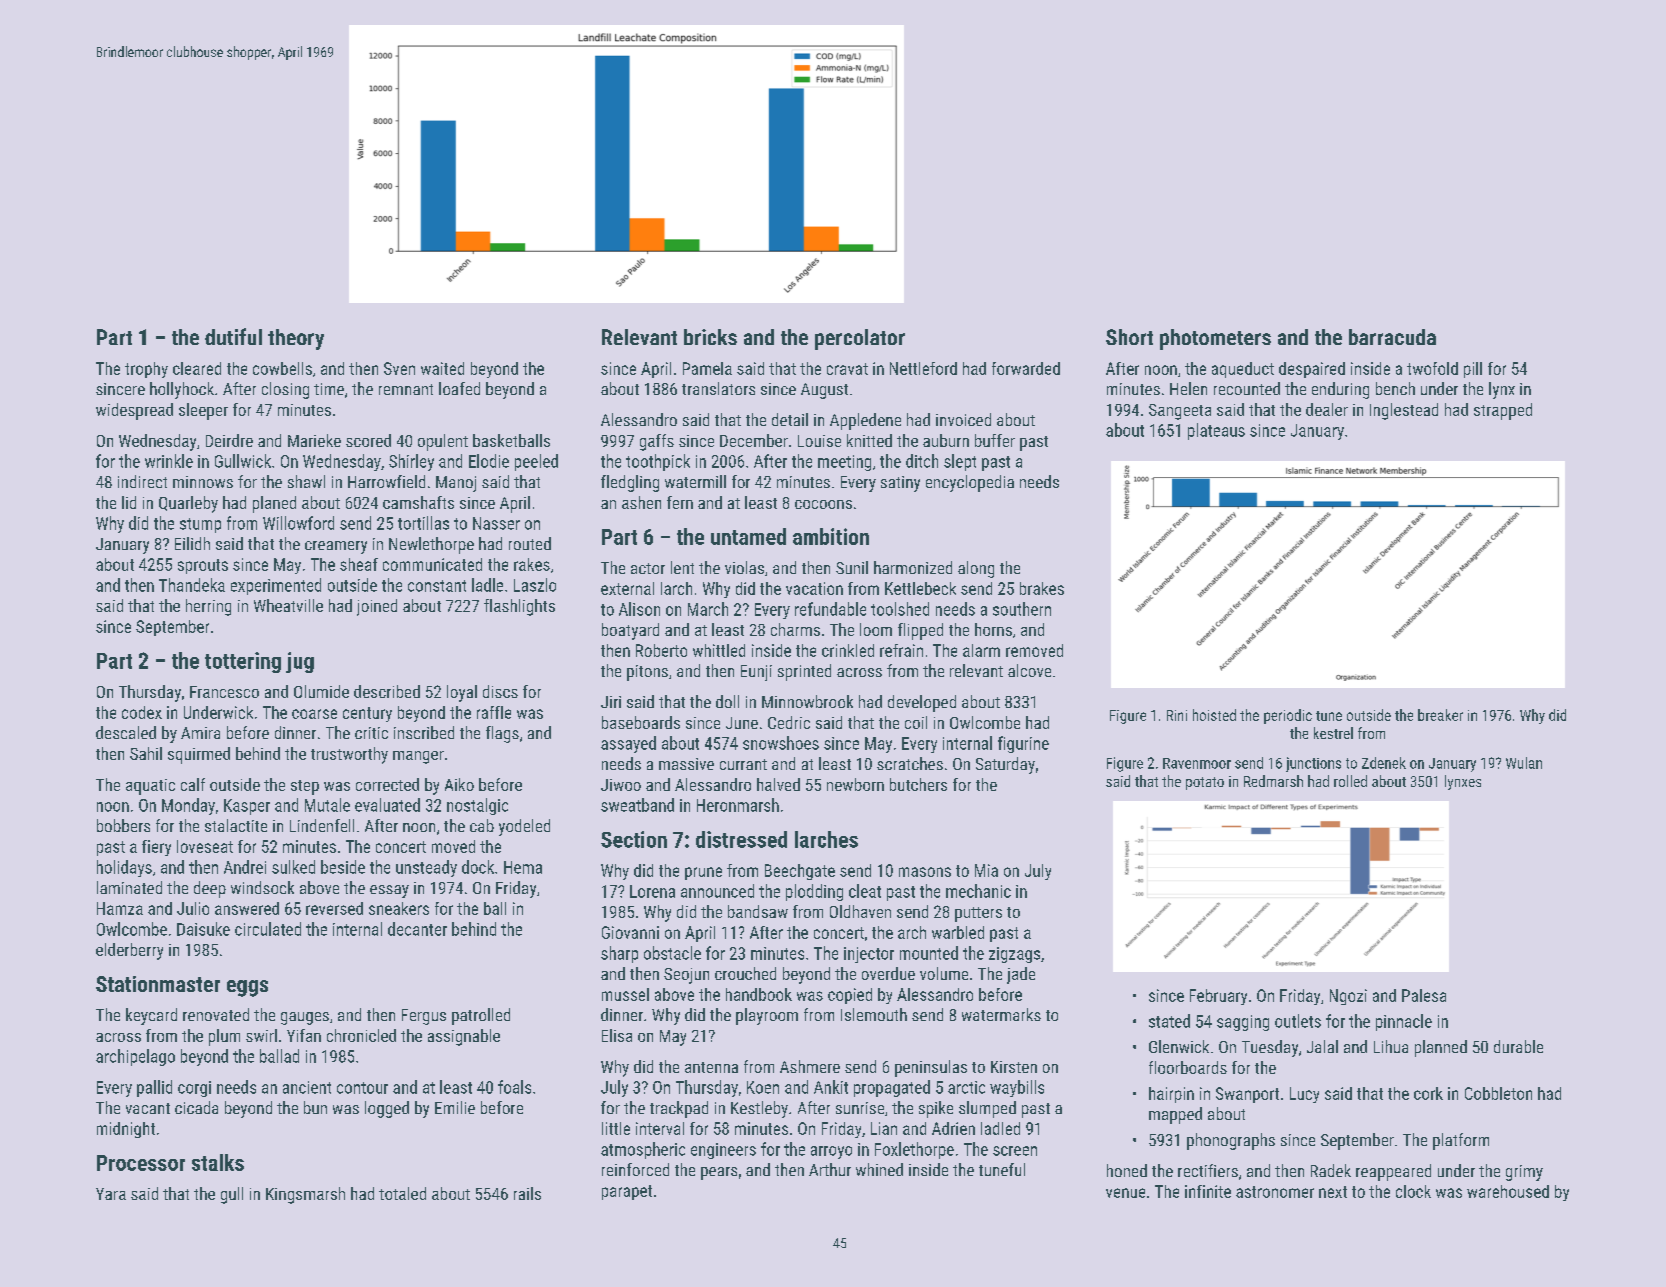 The image size is (1666, 1287). Describe the element at coordinates (146, 370) in the page. I see `trophy` at that location.
